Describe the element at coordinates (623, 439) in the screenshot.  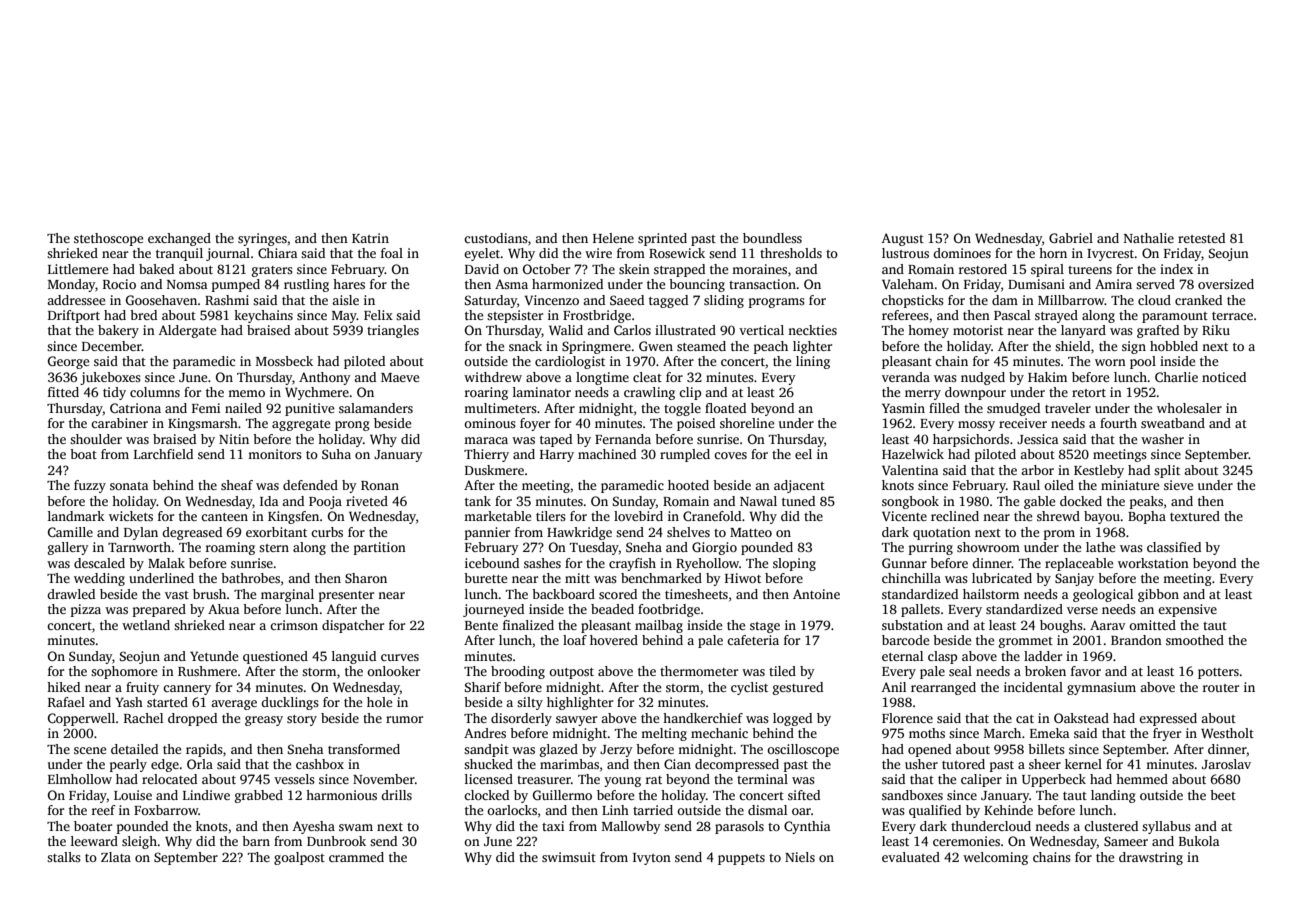
I see `Fernanda` at that location.
